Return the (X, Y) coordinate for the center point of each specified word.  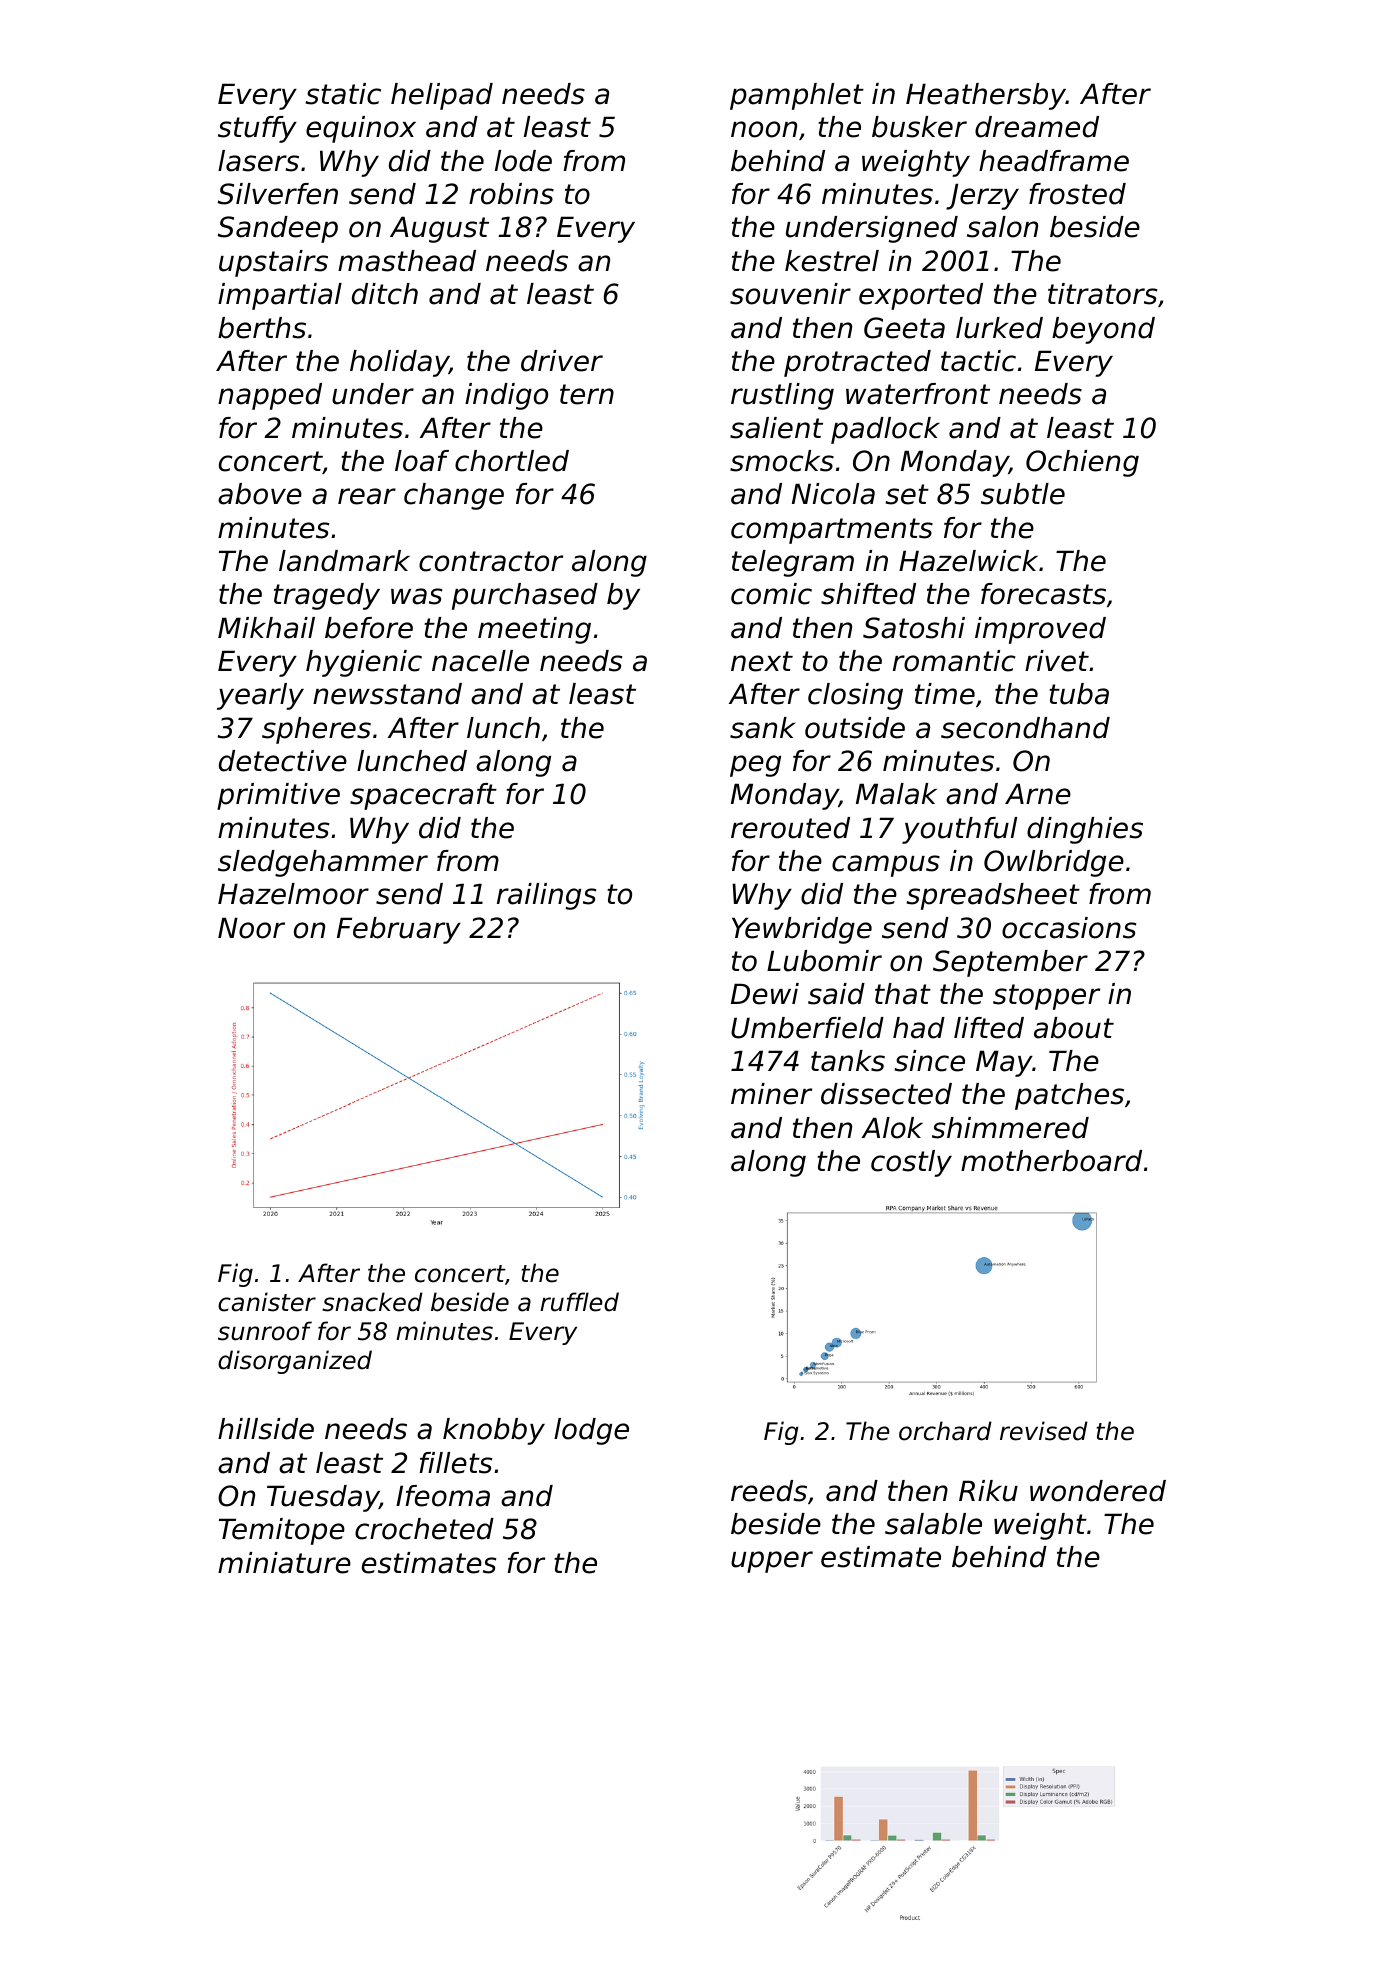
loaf (422, 461)
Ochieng (1082, 463)
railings (547, 896)
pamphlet (797, 96)
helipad (442, 96)
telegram (793, 563)
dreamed (1037, 127)
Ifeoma (443, 1496)
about (1074, 1028)
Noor (251, 928)
